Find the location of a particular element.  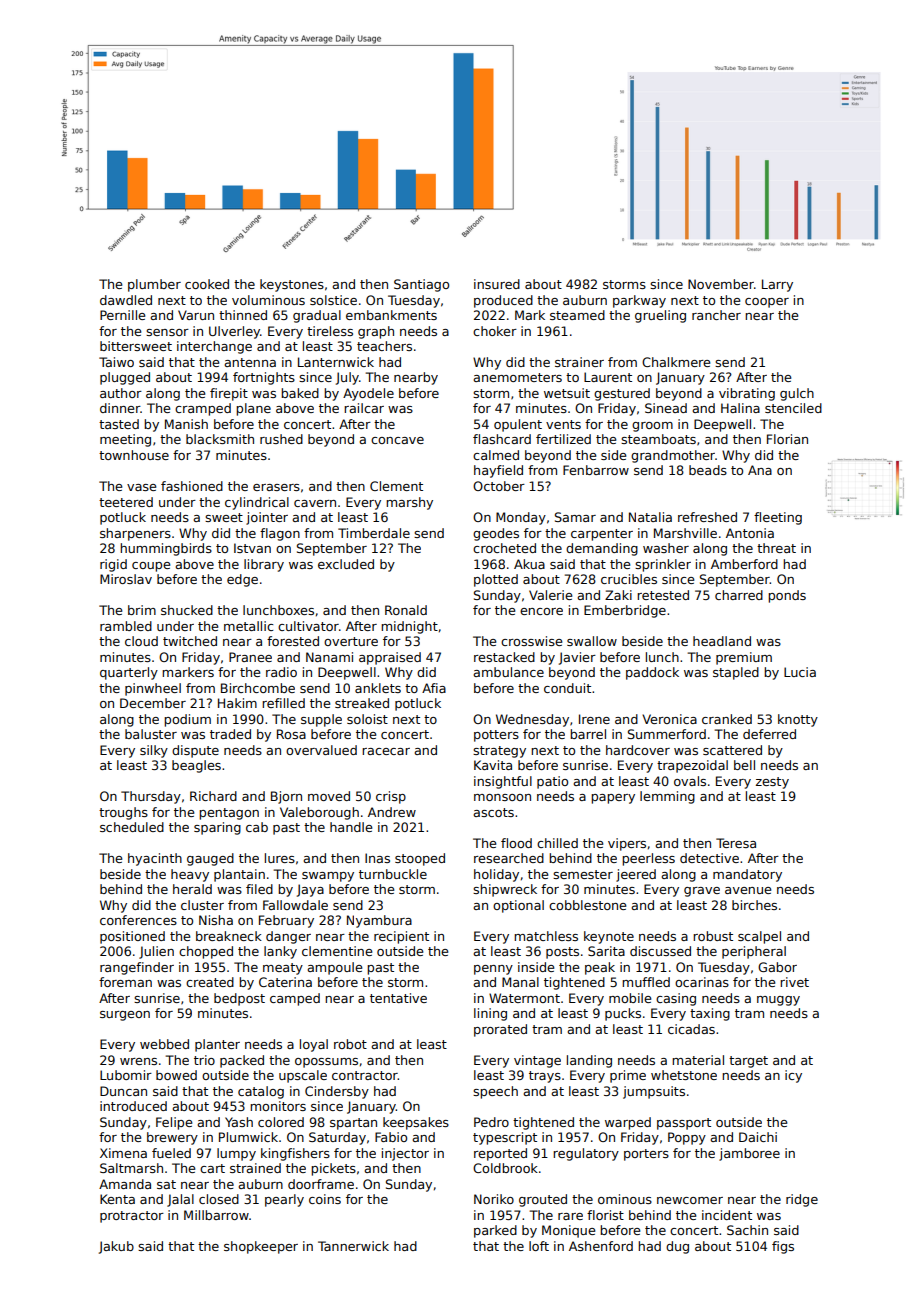

Ashenford is located at coordinates (601, 1246).
